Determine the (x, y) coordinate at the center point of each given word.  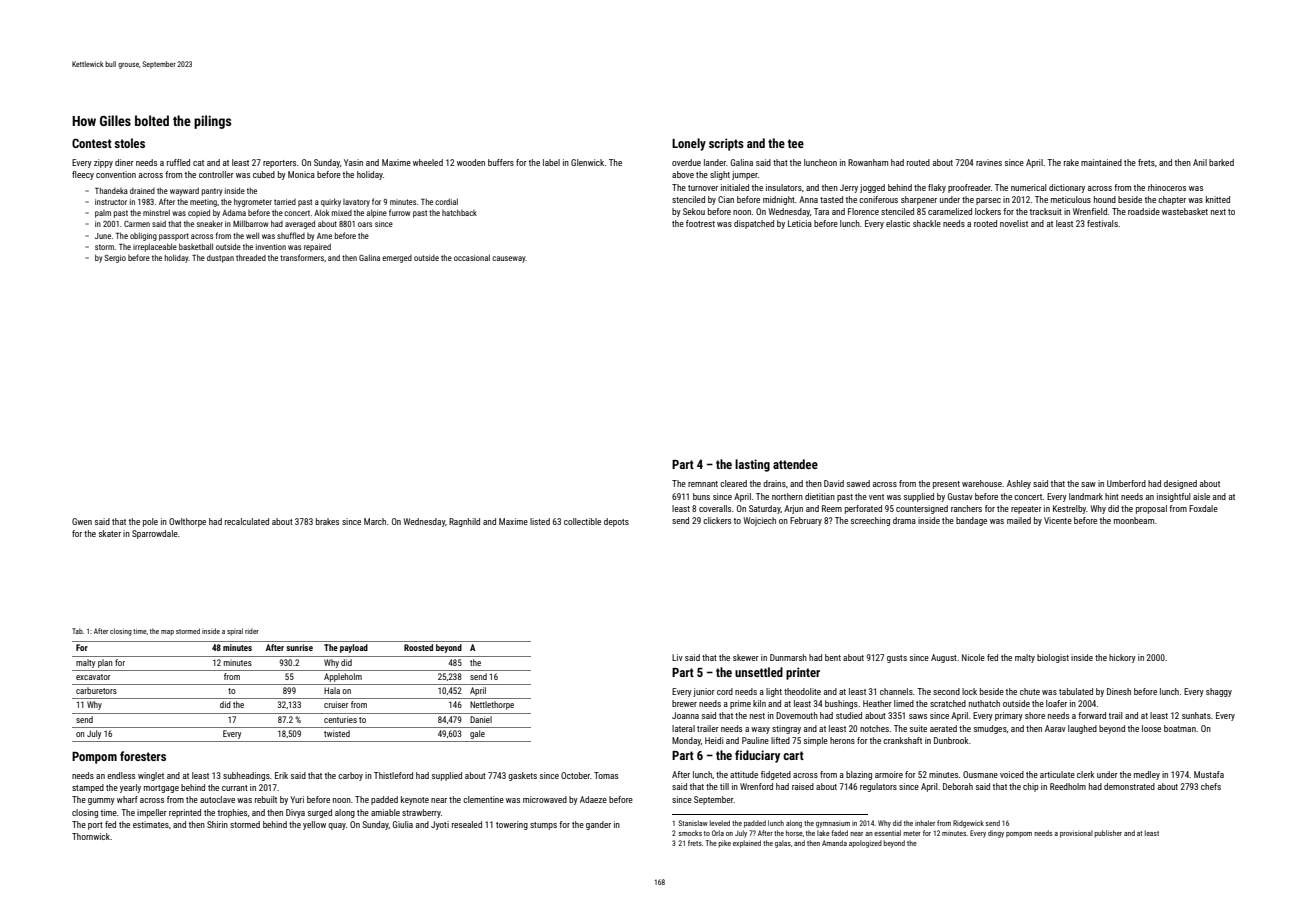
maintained (1101, 162)
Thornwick (91, 836)
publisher (1108, 834)
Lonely (689, 144)
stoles (129, 143)
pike (724, 844)
